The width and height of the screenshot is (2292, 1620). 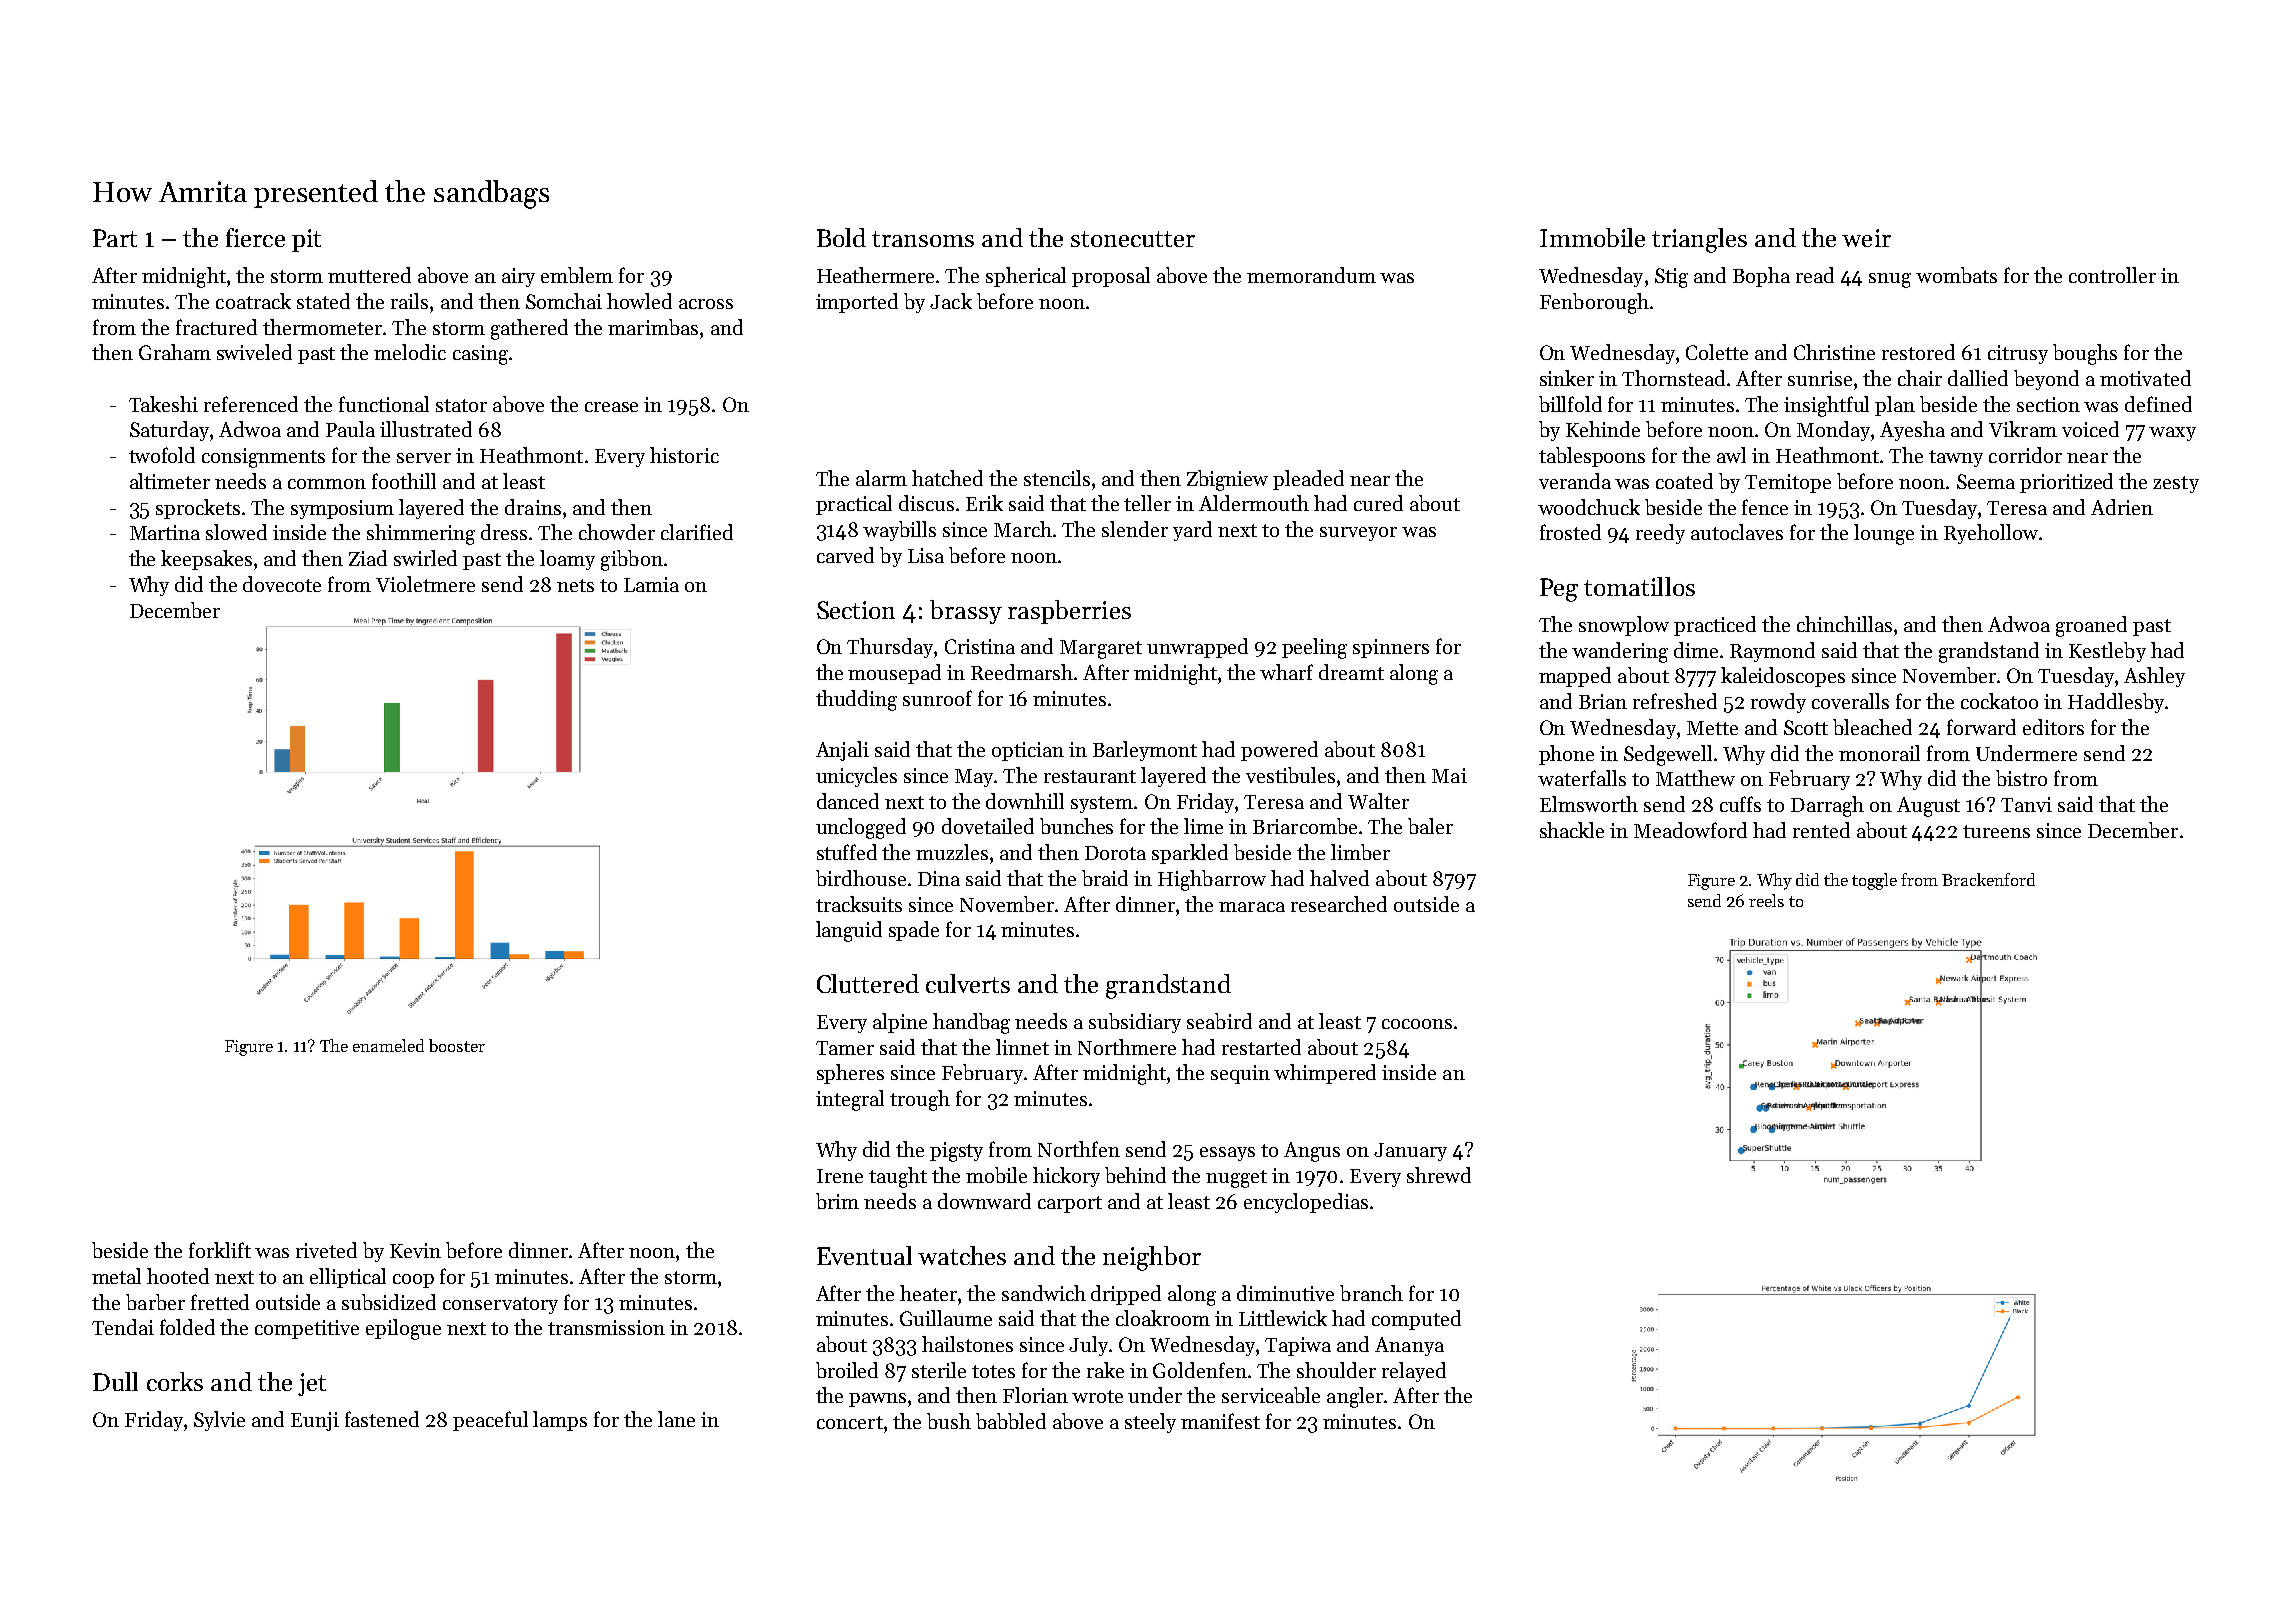 I want to click on illustrated, so click(x=426, y=429).
